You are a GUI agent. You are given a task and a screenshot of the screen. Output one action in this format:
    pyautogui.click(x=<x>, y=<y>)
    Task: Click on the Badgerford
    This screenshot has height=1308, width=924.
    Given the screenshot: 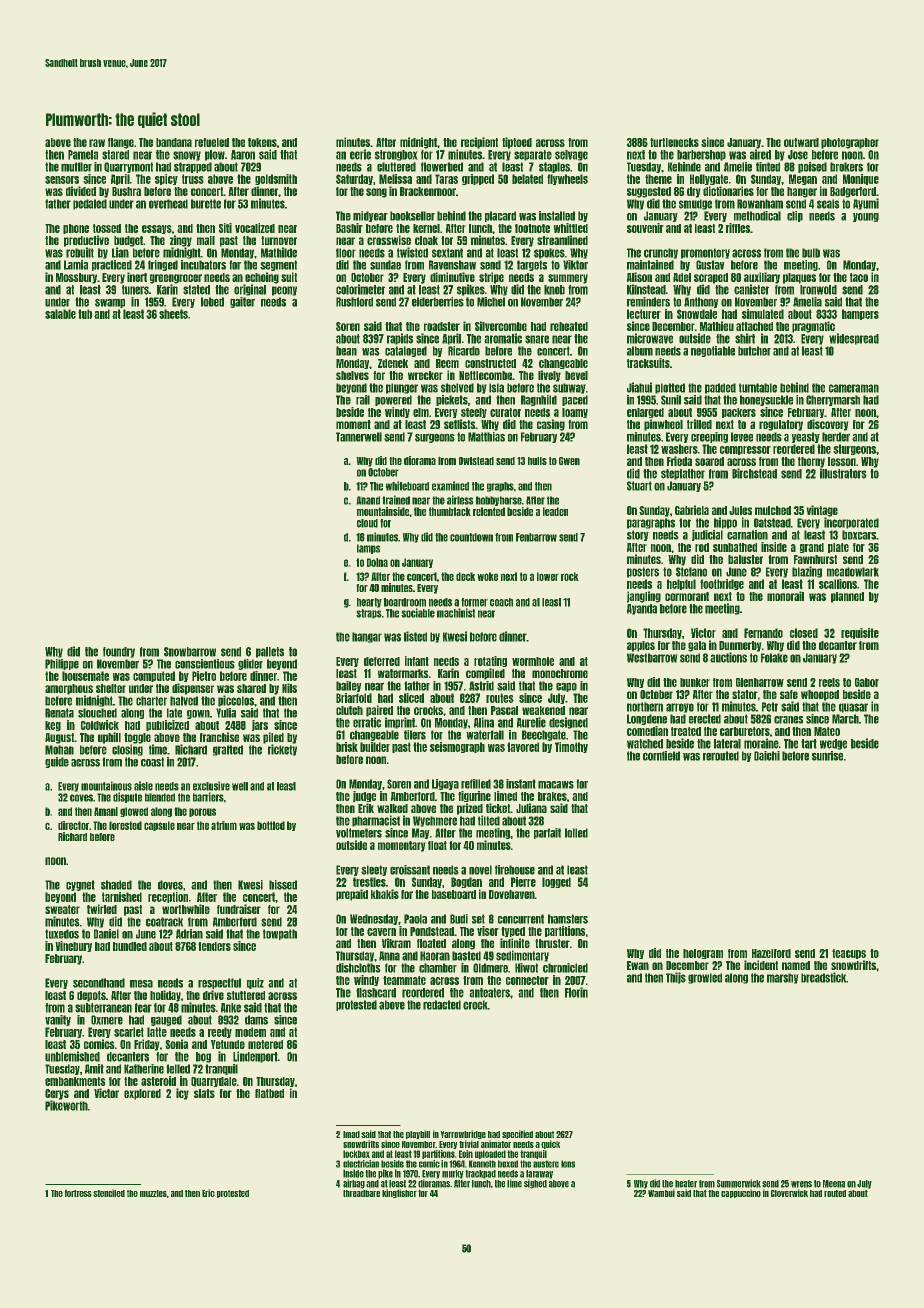 What is the action you would take?
    pyautogui.click(x=853, y=192)
